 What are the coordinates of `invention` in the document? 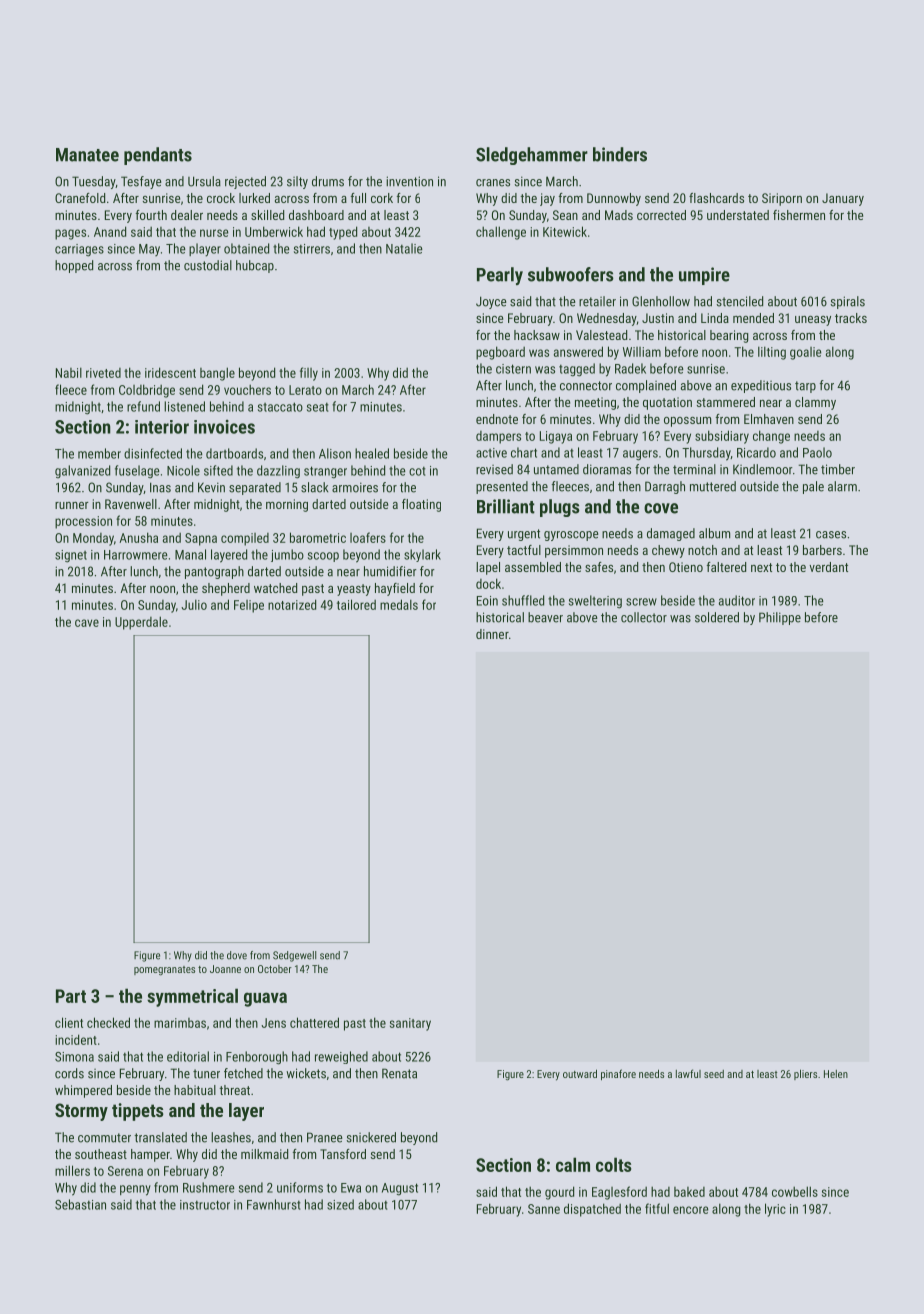 It's located at (409, 181).
